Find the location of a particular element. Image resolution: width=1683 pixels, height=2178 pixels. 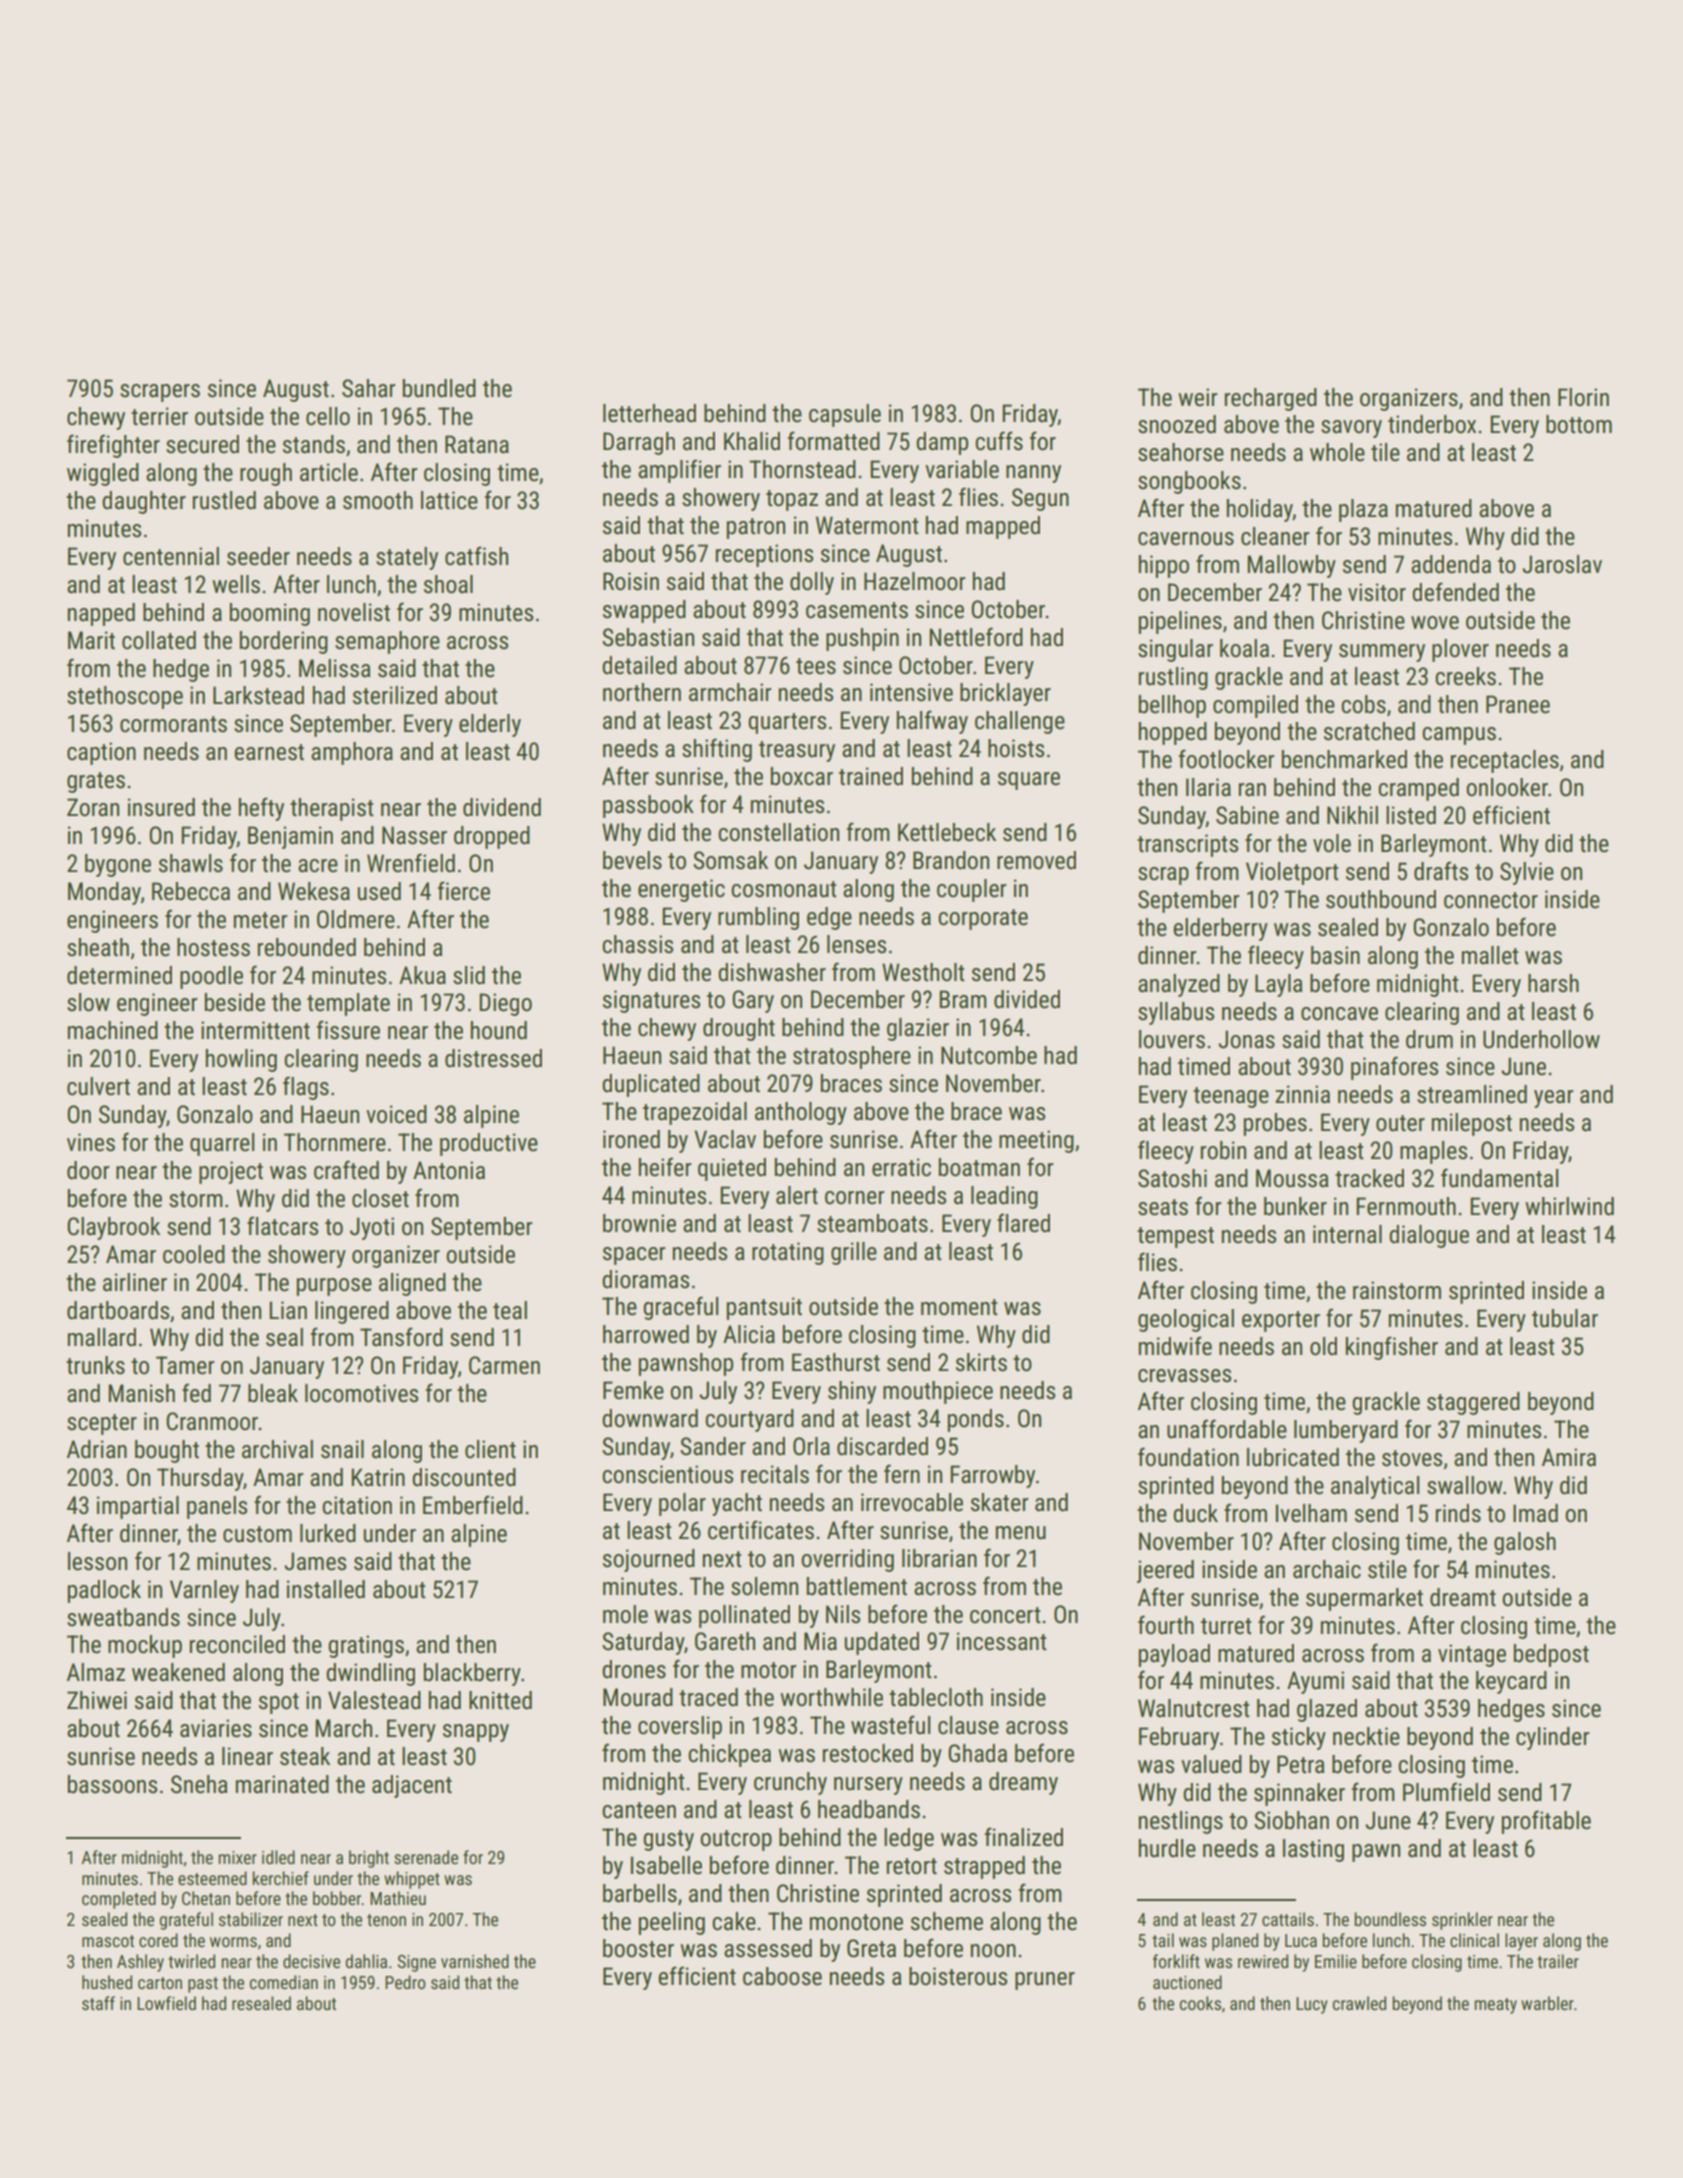

semaphore is located at coordinates (387, 642).
